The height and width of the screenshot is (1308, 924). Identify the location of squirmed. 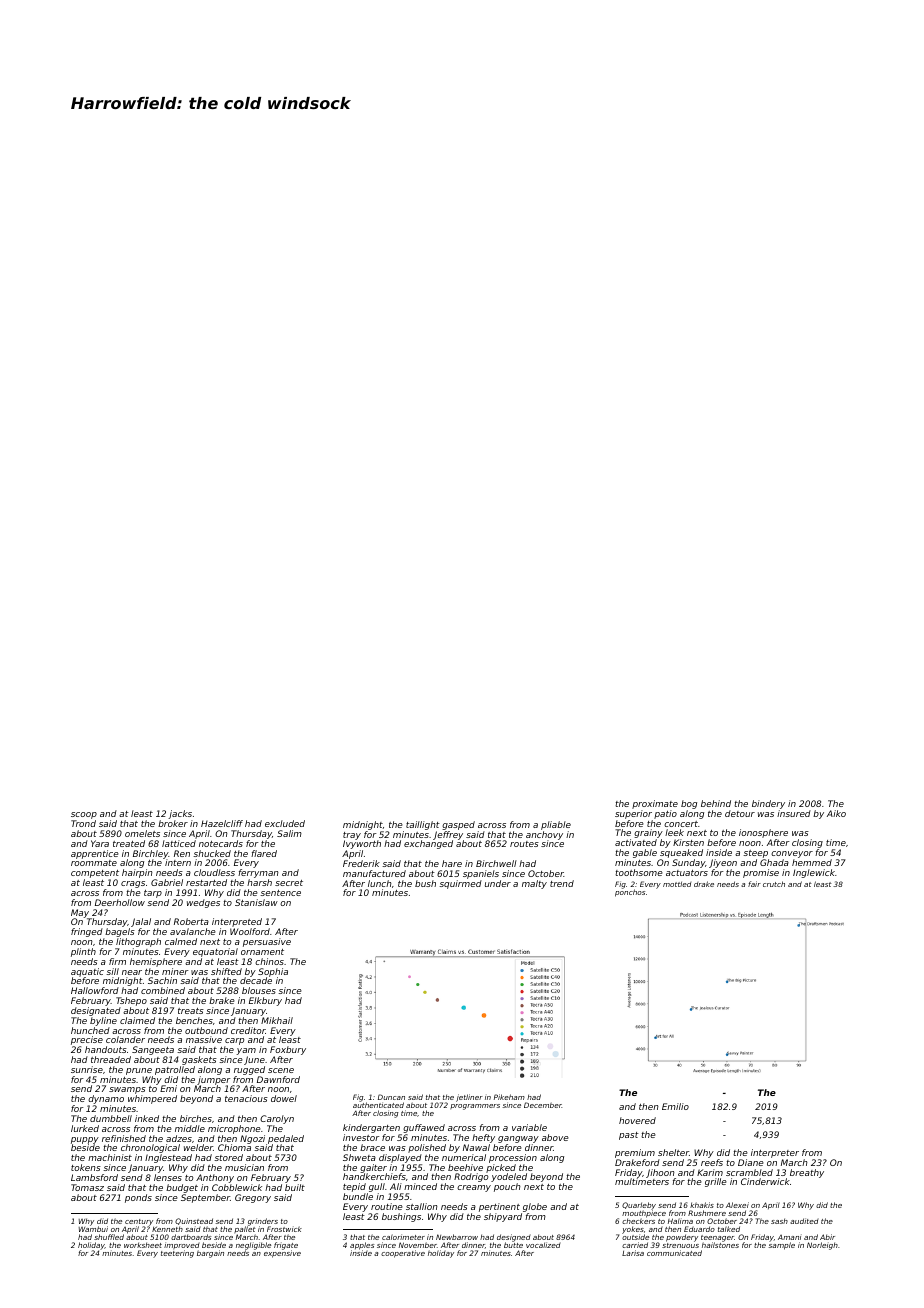
(460, 884).
